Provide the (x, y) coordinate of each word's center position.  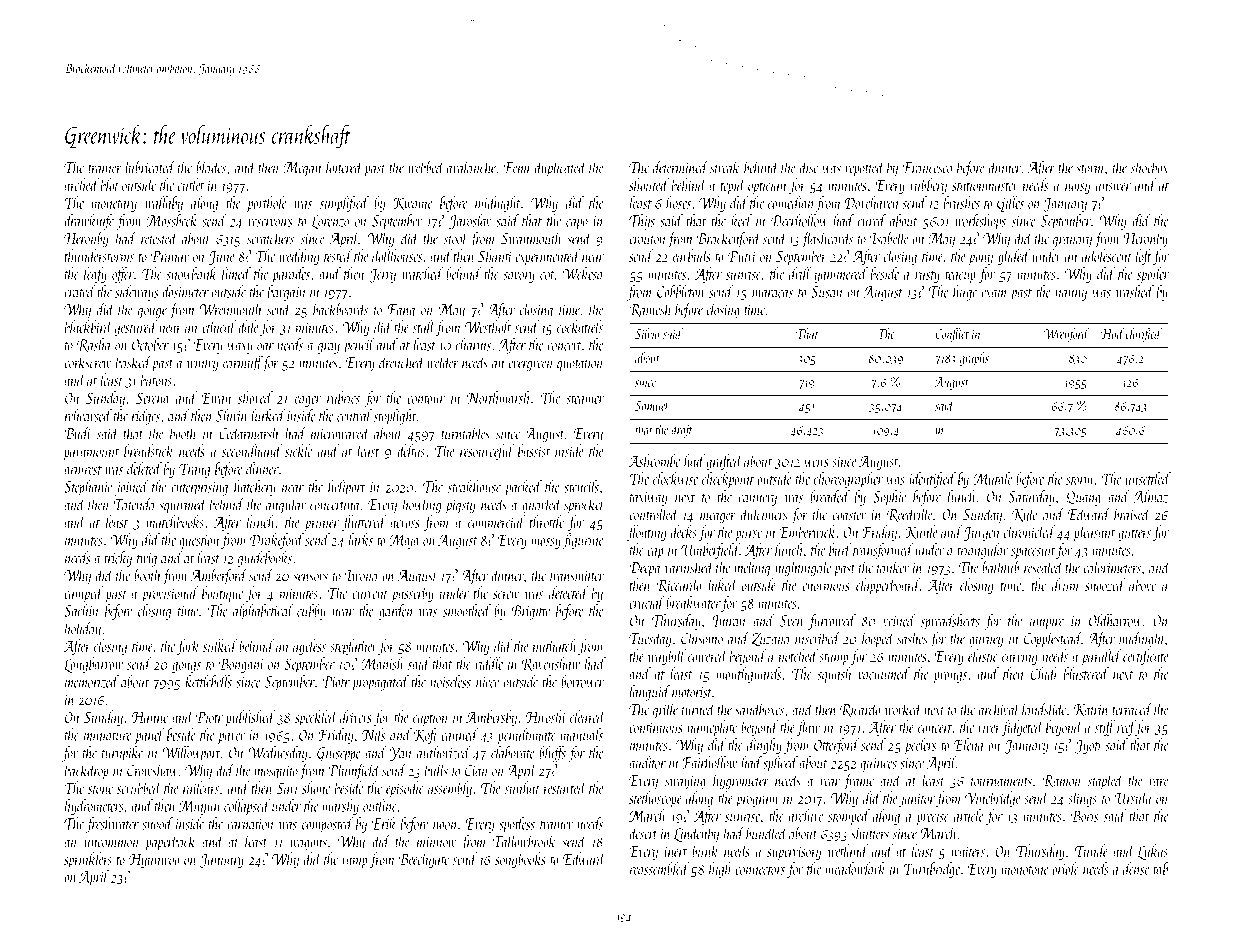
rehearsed (88, 415)
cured (872, 220)
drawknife (89, 222)
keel (741, 220)
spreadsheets (950, 622)
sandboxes (759, 709)
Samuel (652, 405)
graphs (974, 359)
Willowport (191, 754)
